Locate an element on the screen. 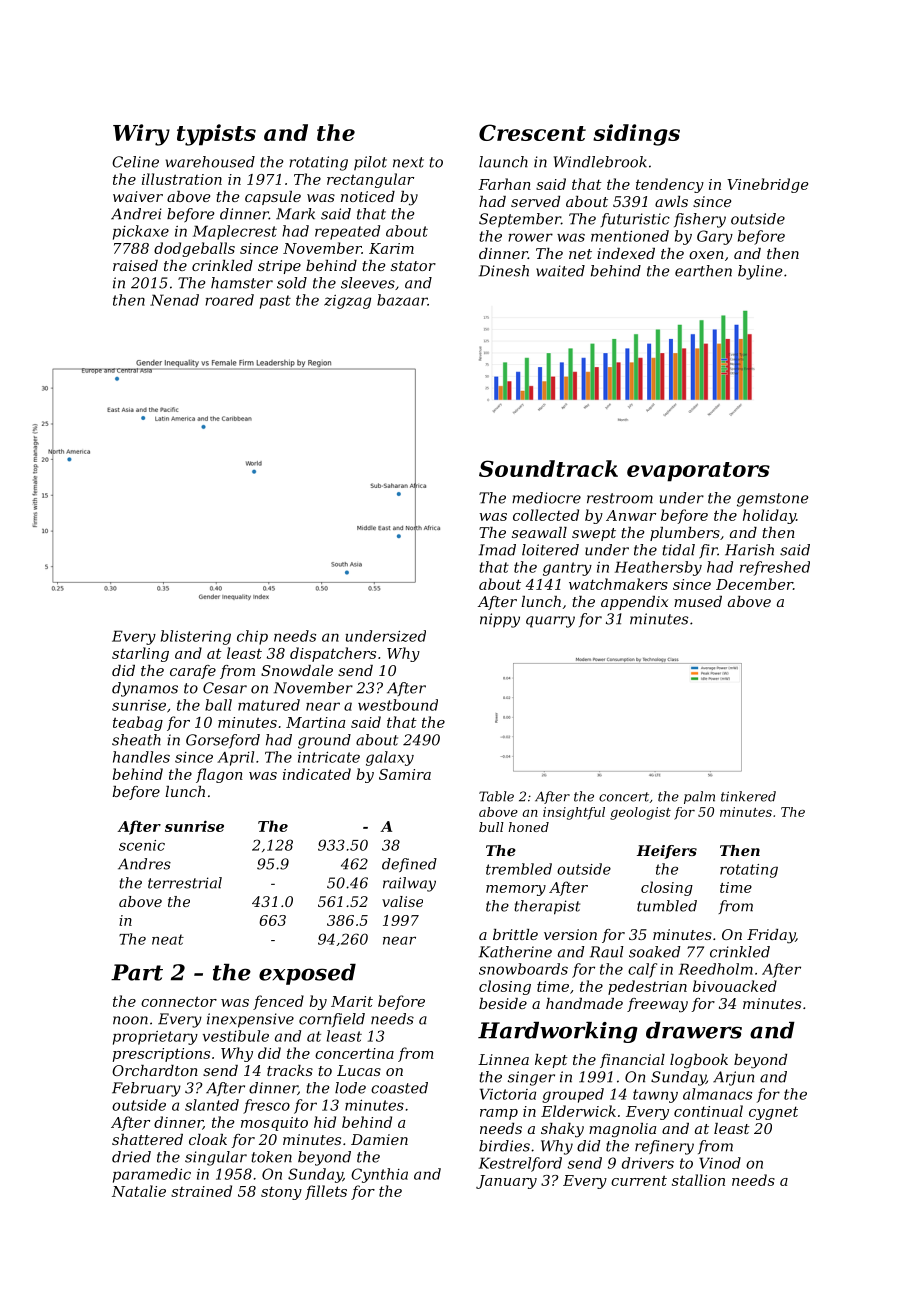  quarry is located at coordinates (550, 622).
